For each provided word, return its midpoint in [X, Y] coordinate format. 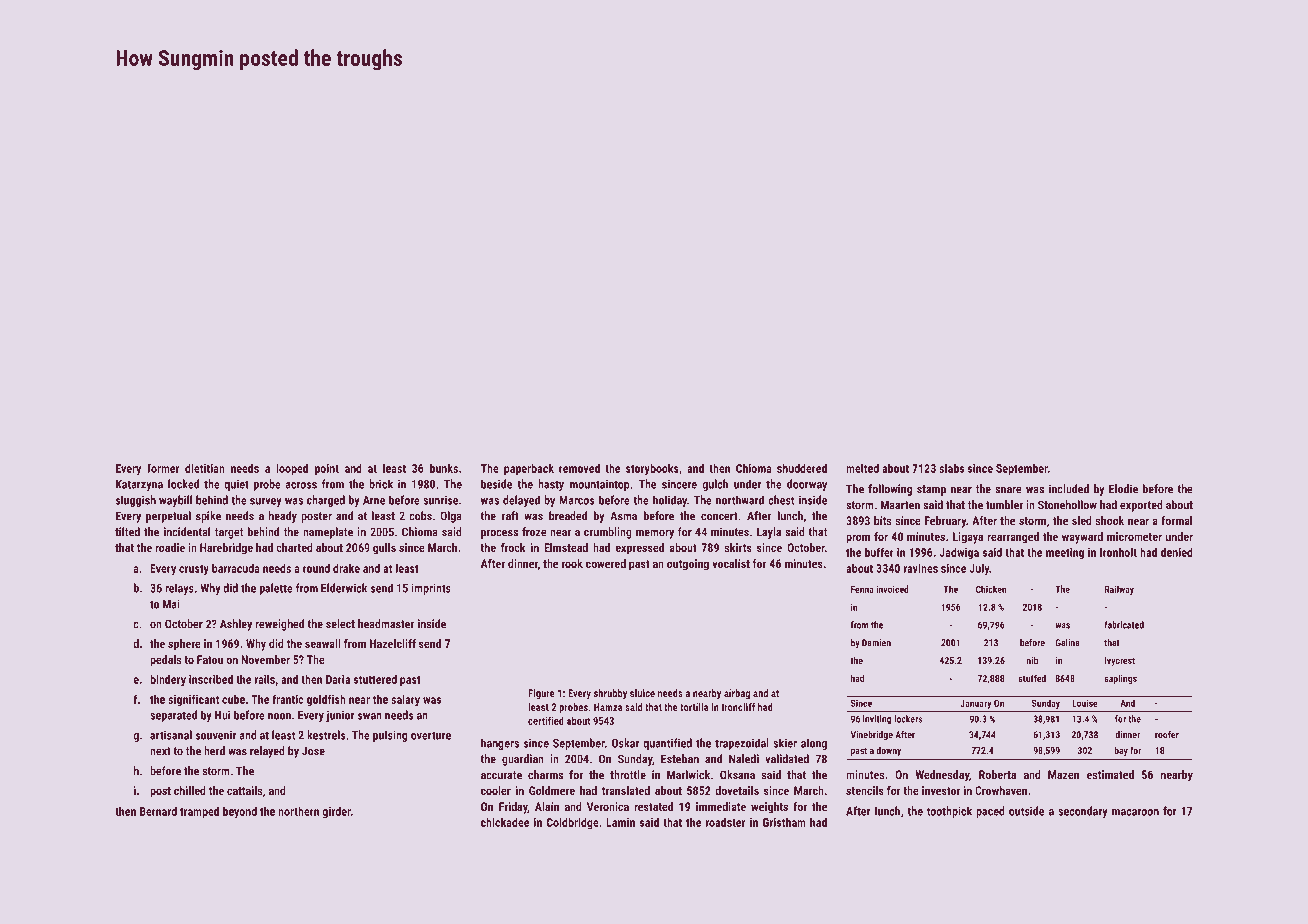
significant [193, 700]
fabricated [1124, 625]
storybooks [652, 469]
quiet [236, 485]
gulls [384, 549]
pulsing [390, 736]
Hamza [608, 707]
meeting [1065, 553]
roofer [1167, 735]
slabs [951, 468]
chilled [190, 790]
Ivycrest [1120, 661]
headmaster [386, 624]
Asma [623, 516]
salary [405, 700]
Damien [876, 643]
